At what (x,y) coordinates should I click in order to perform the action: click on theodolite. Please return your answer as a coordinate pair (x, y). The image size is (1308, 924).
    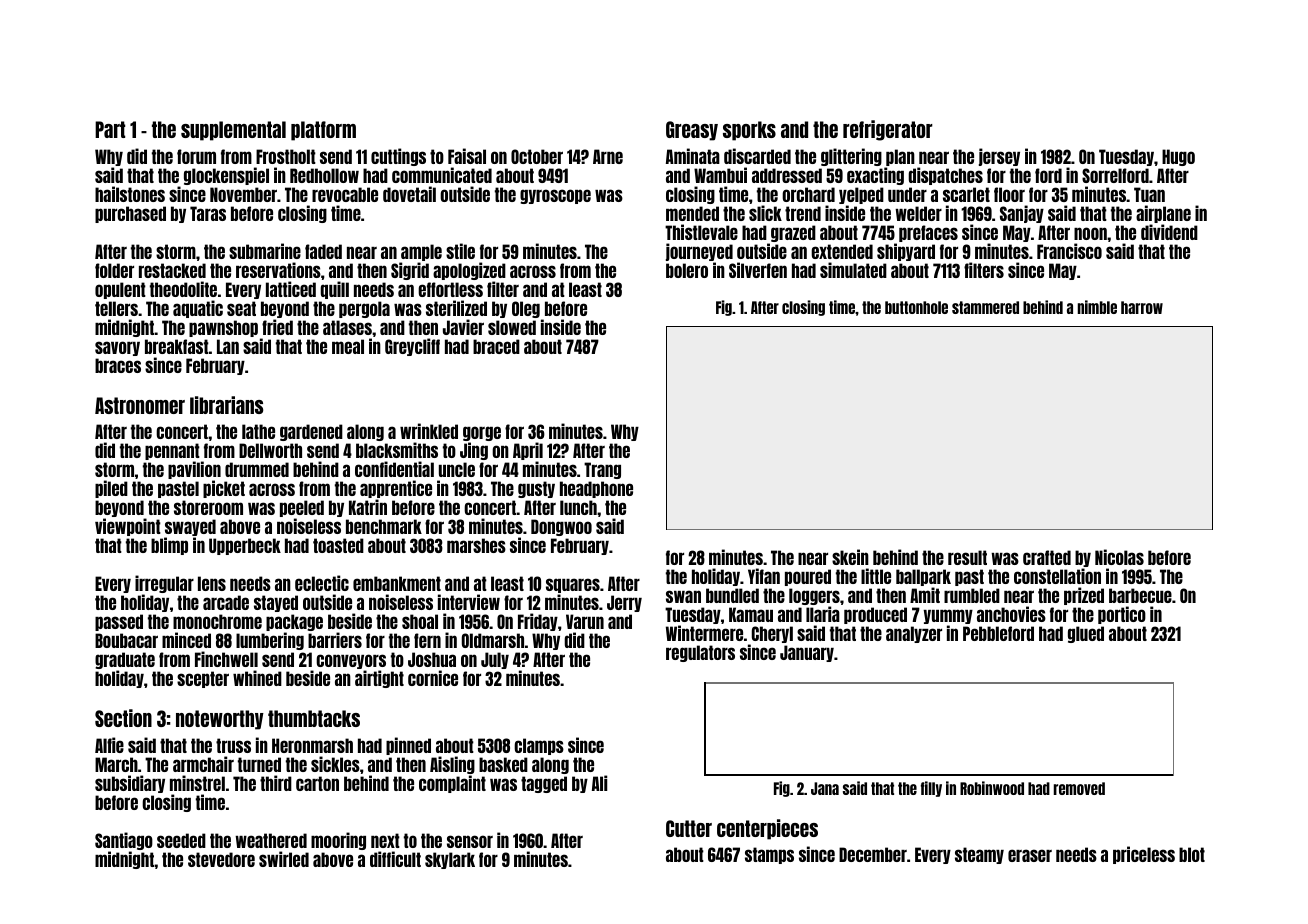
    Looking at the image, I should click on (183, 289).
